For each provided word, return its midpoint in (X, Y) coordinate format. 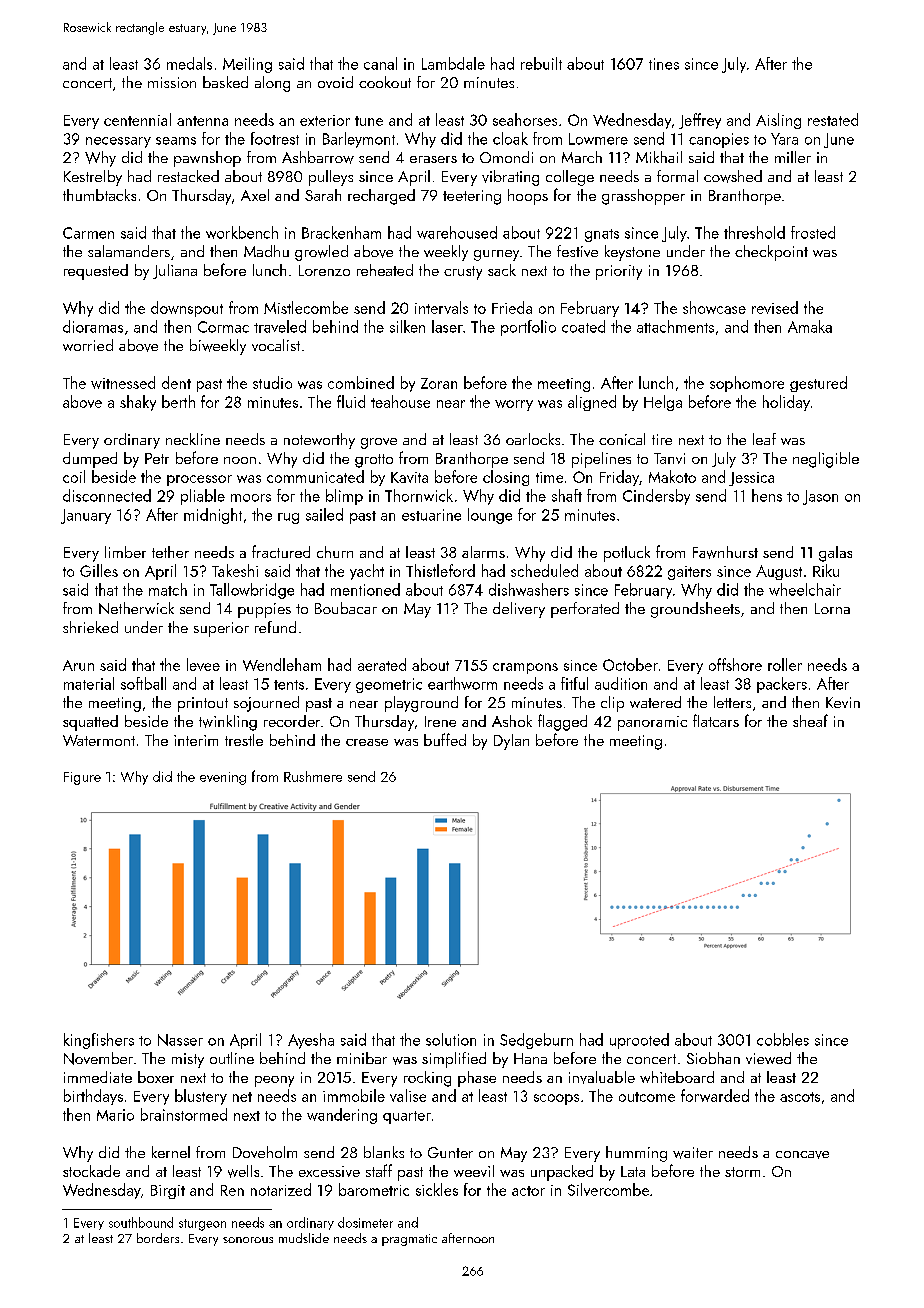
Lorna (832, 608)
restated (833, 119)
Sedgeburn (536, 1041)
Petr (157, 458)
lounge (490, 516)
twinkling (228, 723)
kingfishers (99, 1041)
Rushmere (313, 776)
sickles (437, 1189)
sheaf (810, 720)
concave (802, 1155)
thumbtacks (99, 195)
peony (274, 1081)
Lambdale (453, 63)
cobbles (783, 1039)
